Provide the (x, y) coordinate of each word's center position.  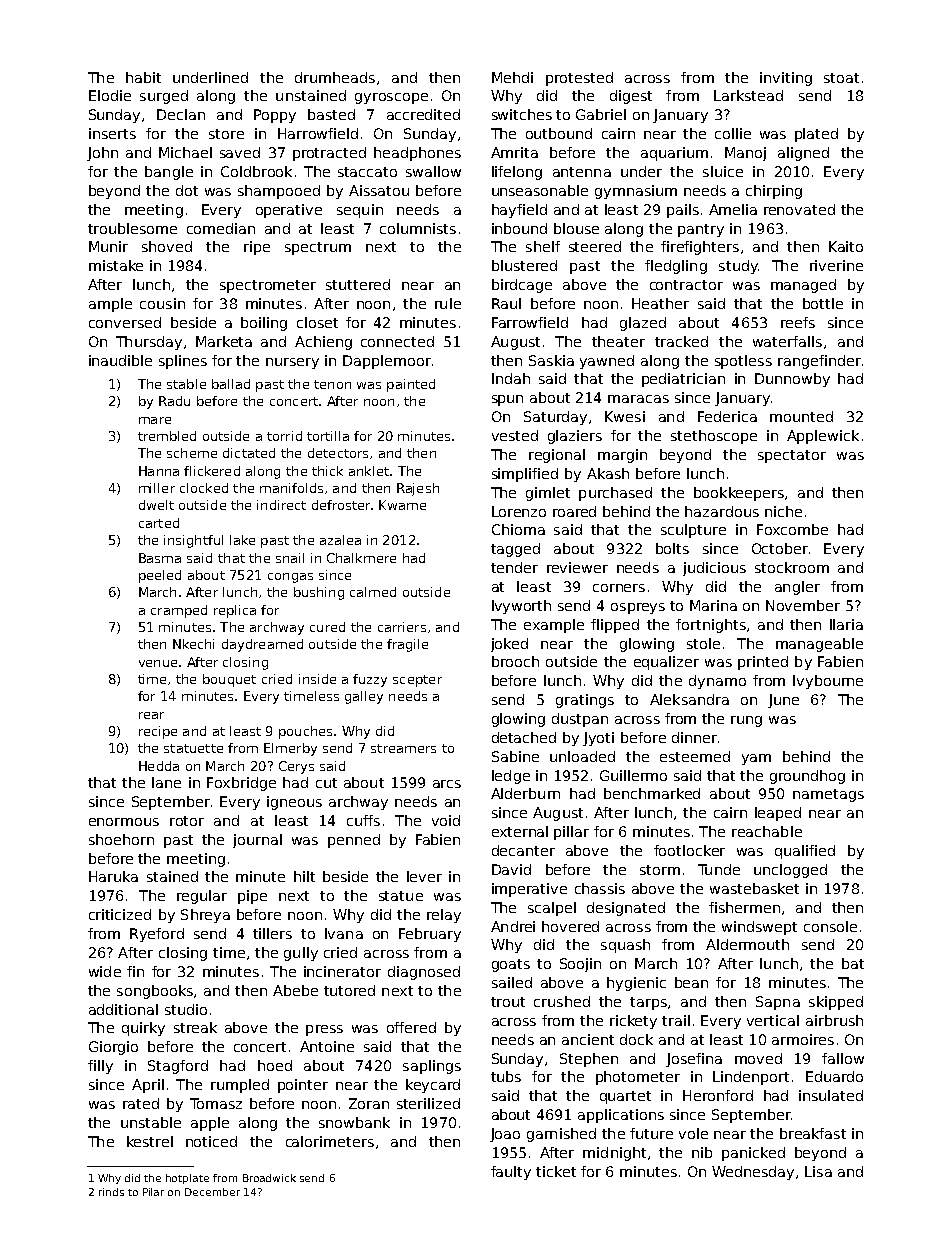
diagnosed (424, 973)
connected (397, 341)
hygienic (636, 984)
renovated (799, 209)
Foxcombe (792, 529)
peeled (160, 576)
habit (143, 77)
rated (141, 1103)
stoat (841, 78)
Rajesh (418, 489)
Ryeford (157, 935)
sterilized (428, 1103)
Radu (174, 401)
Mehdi (512, 77)
